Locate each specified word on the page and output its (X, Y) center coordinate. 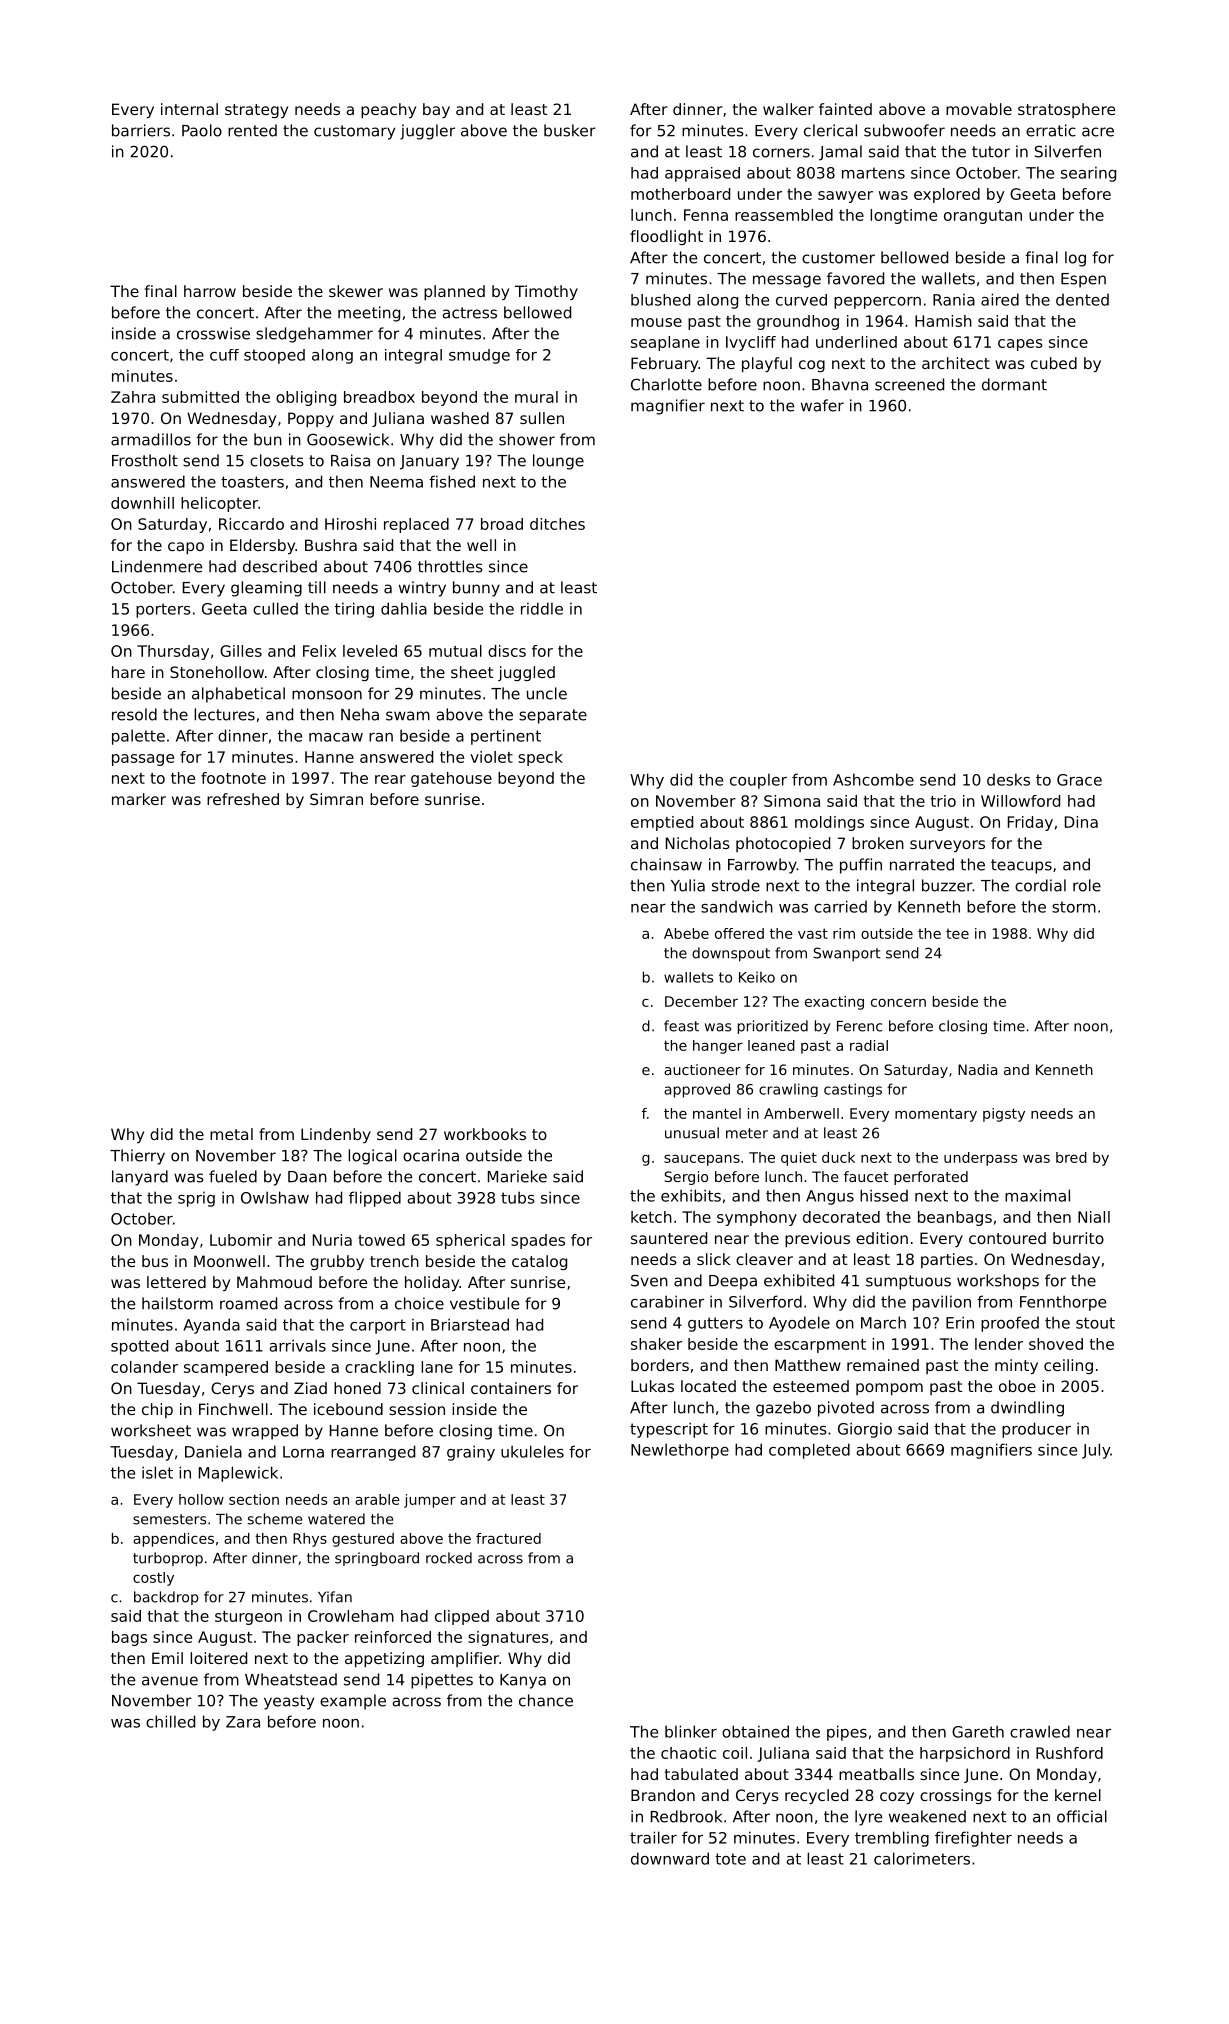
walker (788, 109)
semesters (169, 1519)
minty (1016, 1366)
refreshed (243, 799)
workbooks (485, 1134)
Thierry (137, 1157)
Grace (1079, 780)
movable (979, 109)
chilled (170, 1721)
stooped (274, 356)
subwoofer (904, 130)
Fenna (706, 215)
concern (898, 1003)
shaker (656, 1344)
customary (354, 132)
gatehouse (451, 779)
